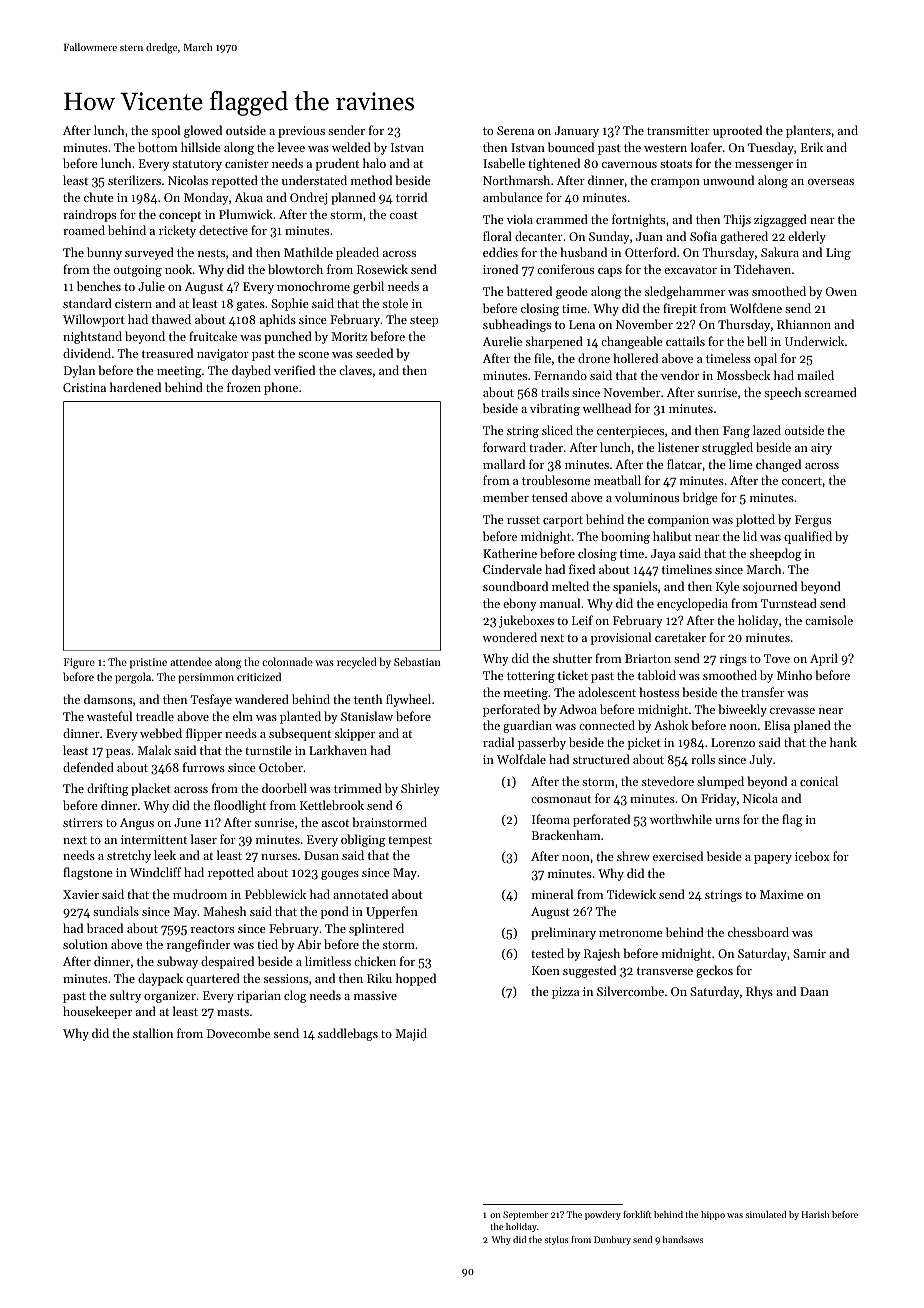 Image resolution: width=924 pixels, height=1308 pixels. What do you see at coordinates (204, 767) in the screenshot?
I see `furrows` at bounding box center [204, 767].
